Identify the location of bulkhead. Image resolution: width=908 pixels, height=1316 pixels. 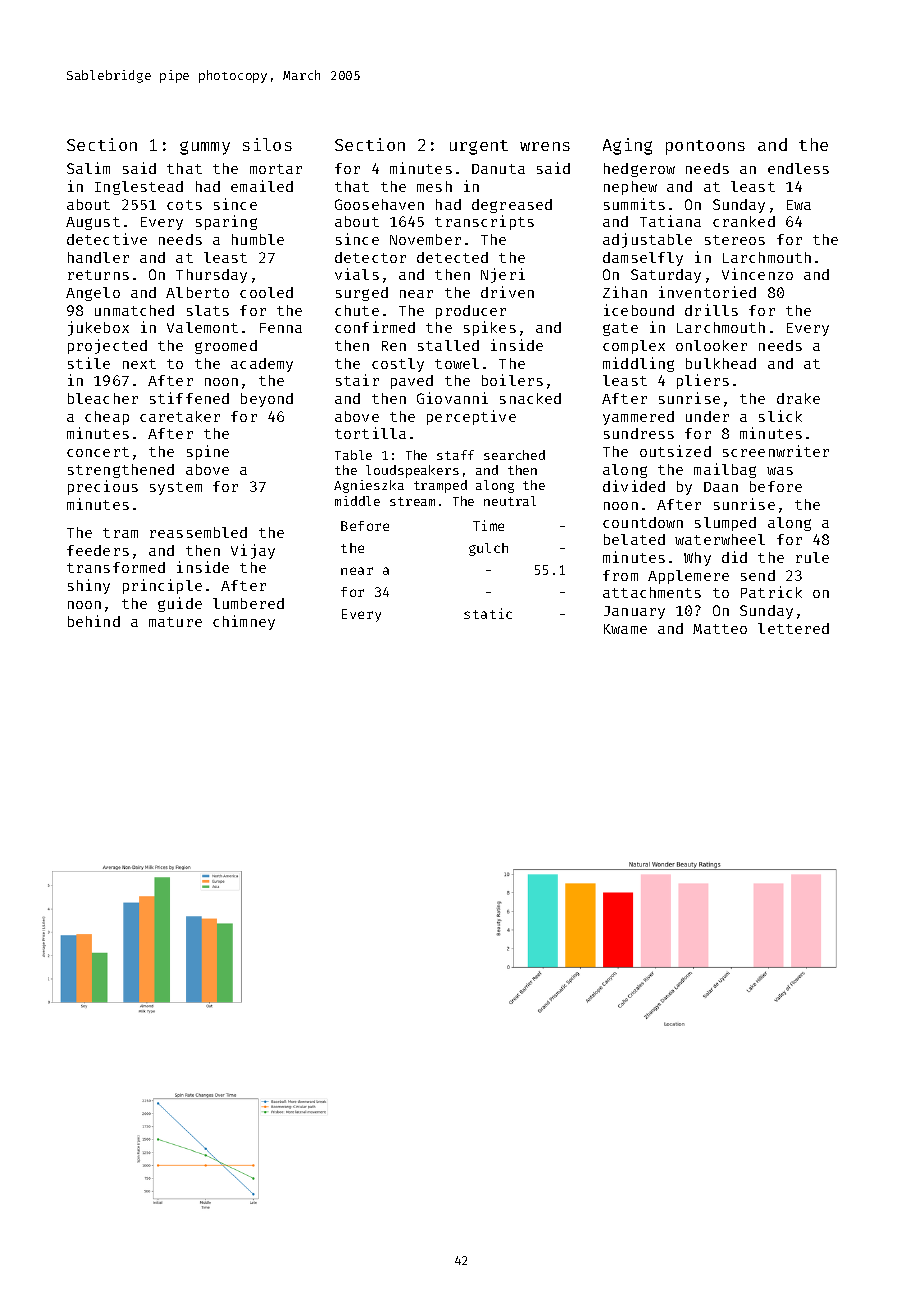
(721, 363).
